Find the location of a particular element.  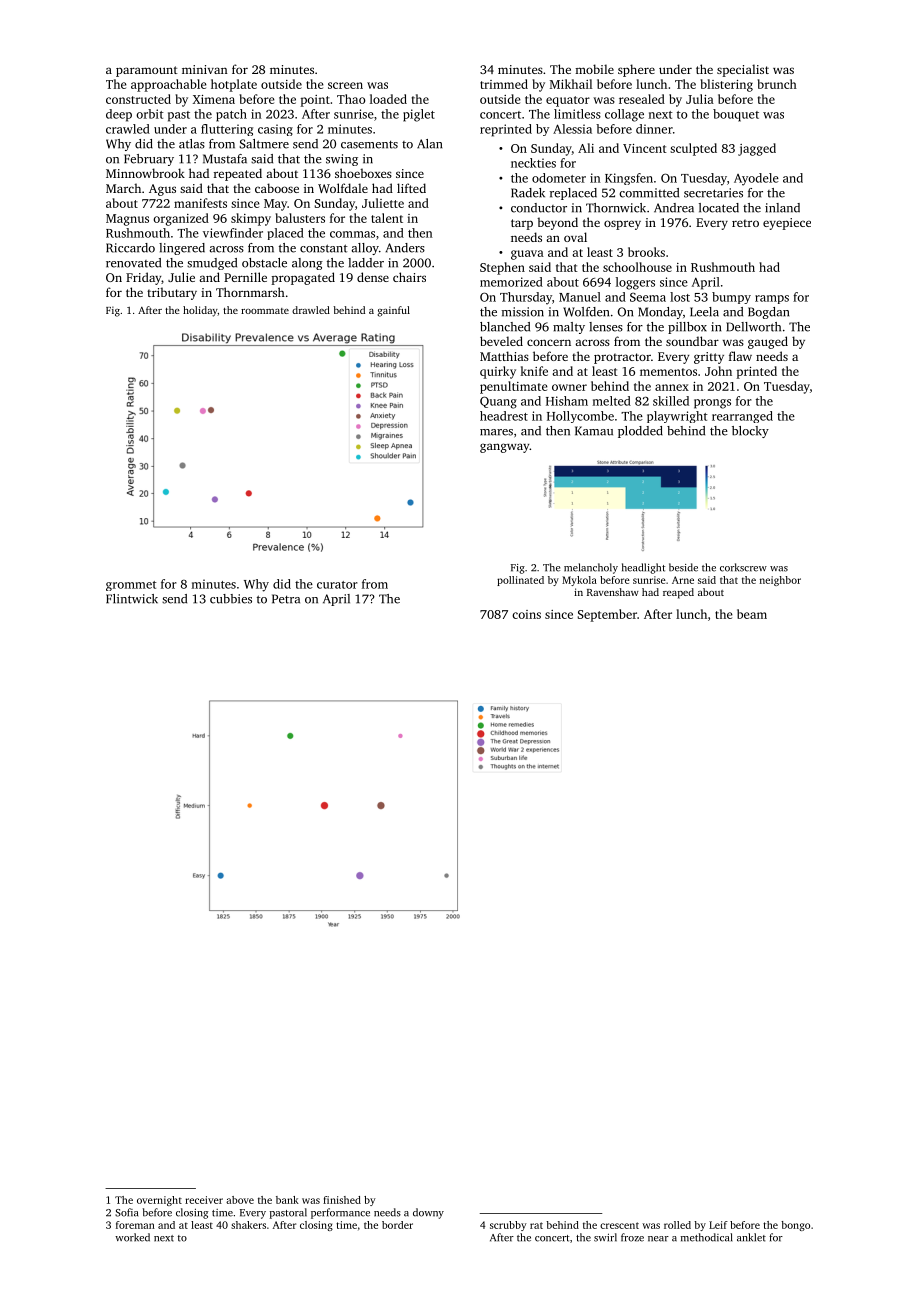

tributary is located at coordinates (172, 293).
